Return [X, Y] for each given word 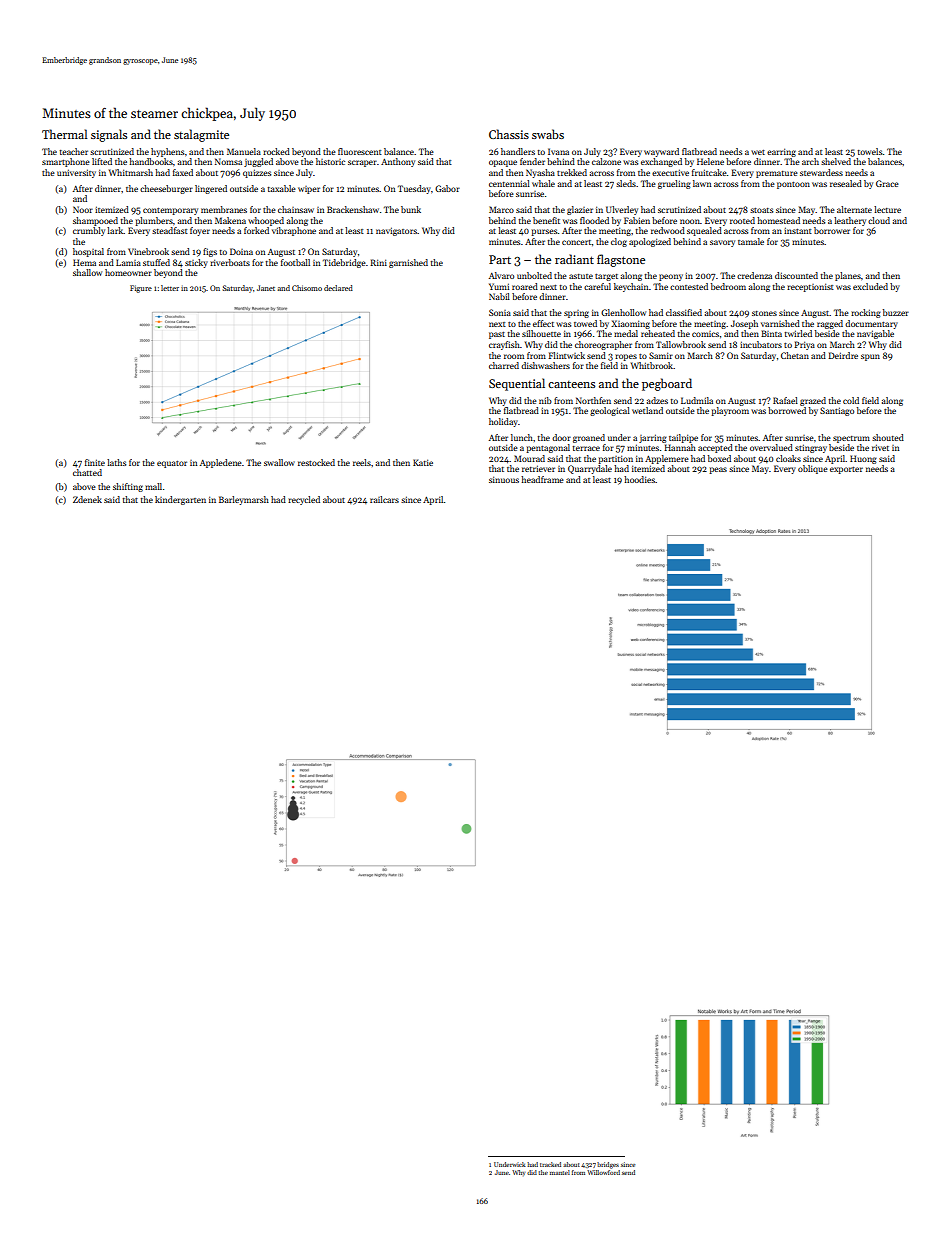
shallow [87, 272]
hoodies [639, 479]
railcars [384, 499]
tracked [550, 1164]
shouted [888, 437]
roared [525, 286]
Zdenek [87, 499]
